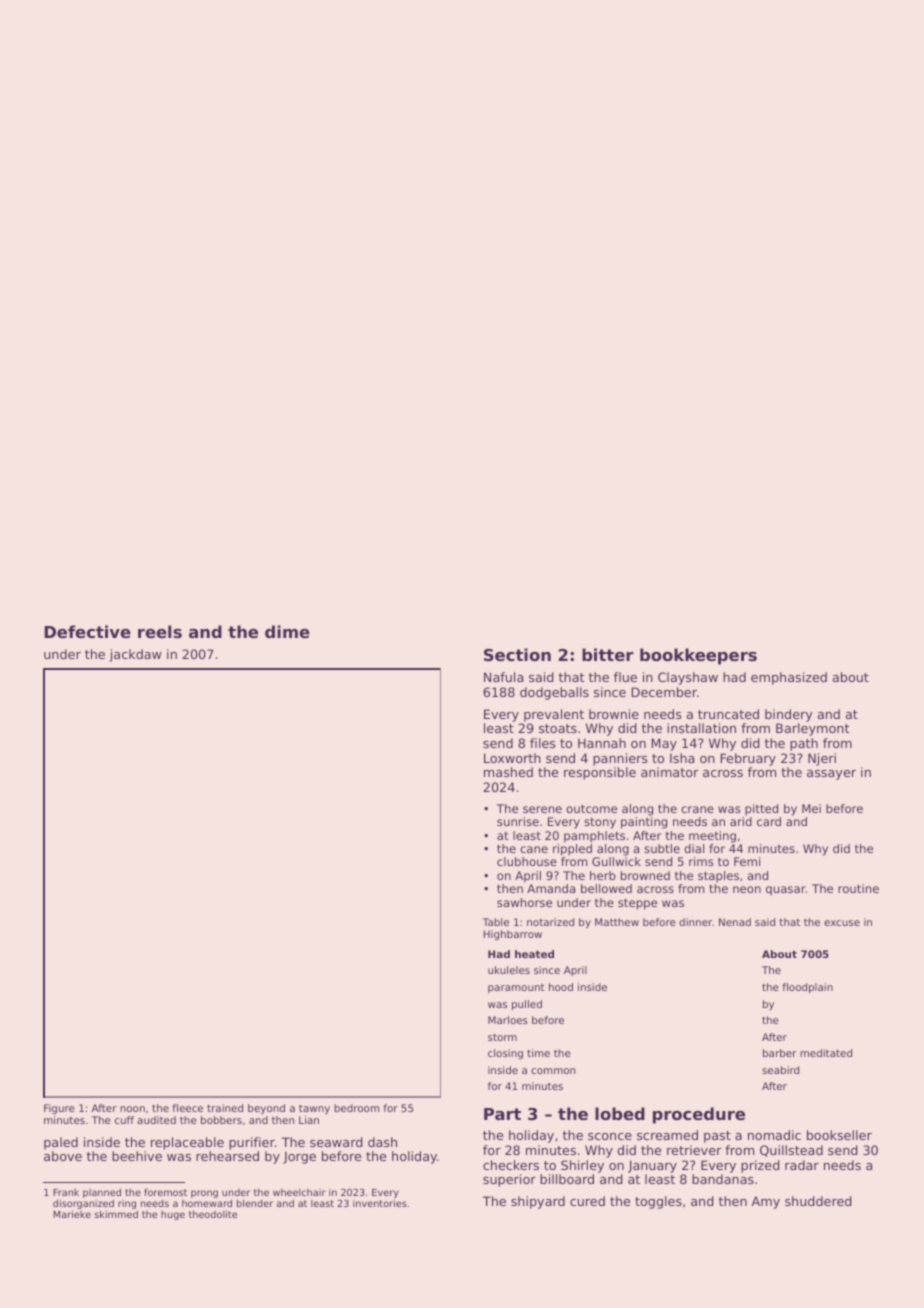 This page has height=1308, width=924. What do you see at coordinates (59, 1109) in the page?
I see `Figure` at bounding box center [59, 1109].
